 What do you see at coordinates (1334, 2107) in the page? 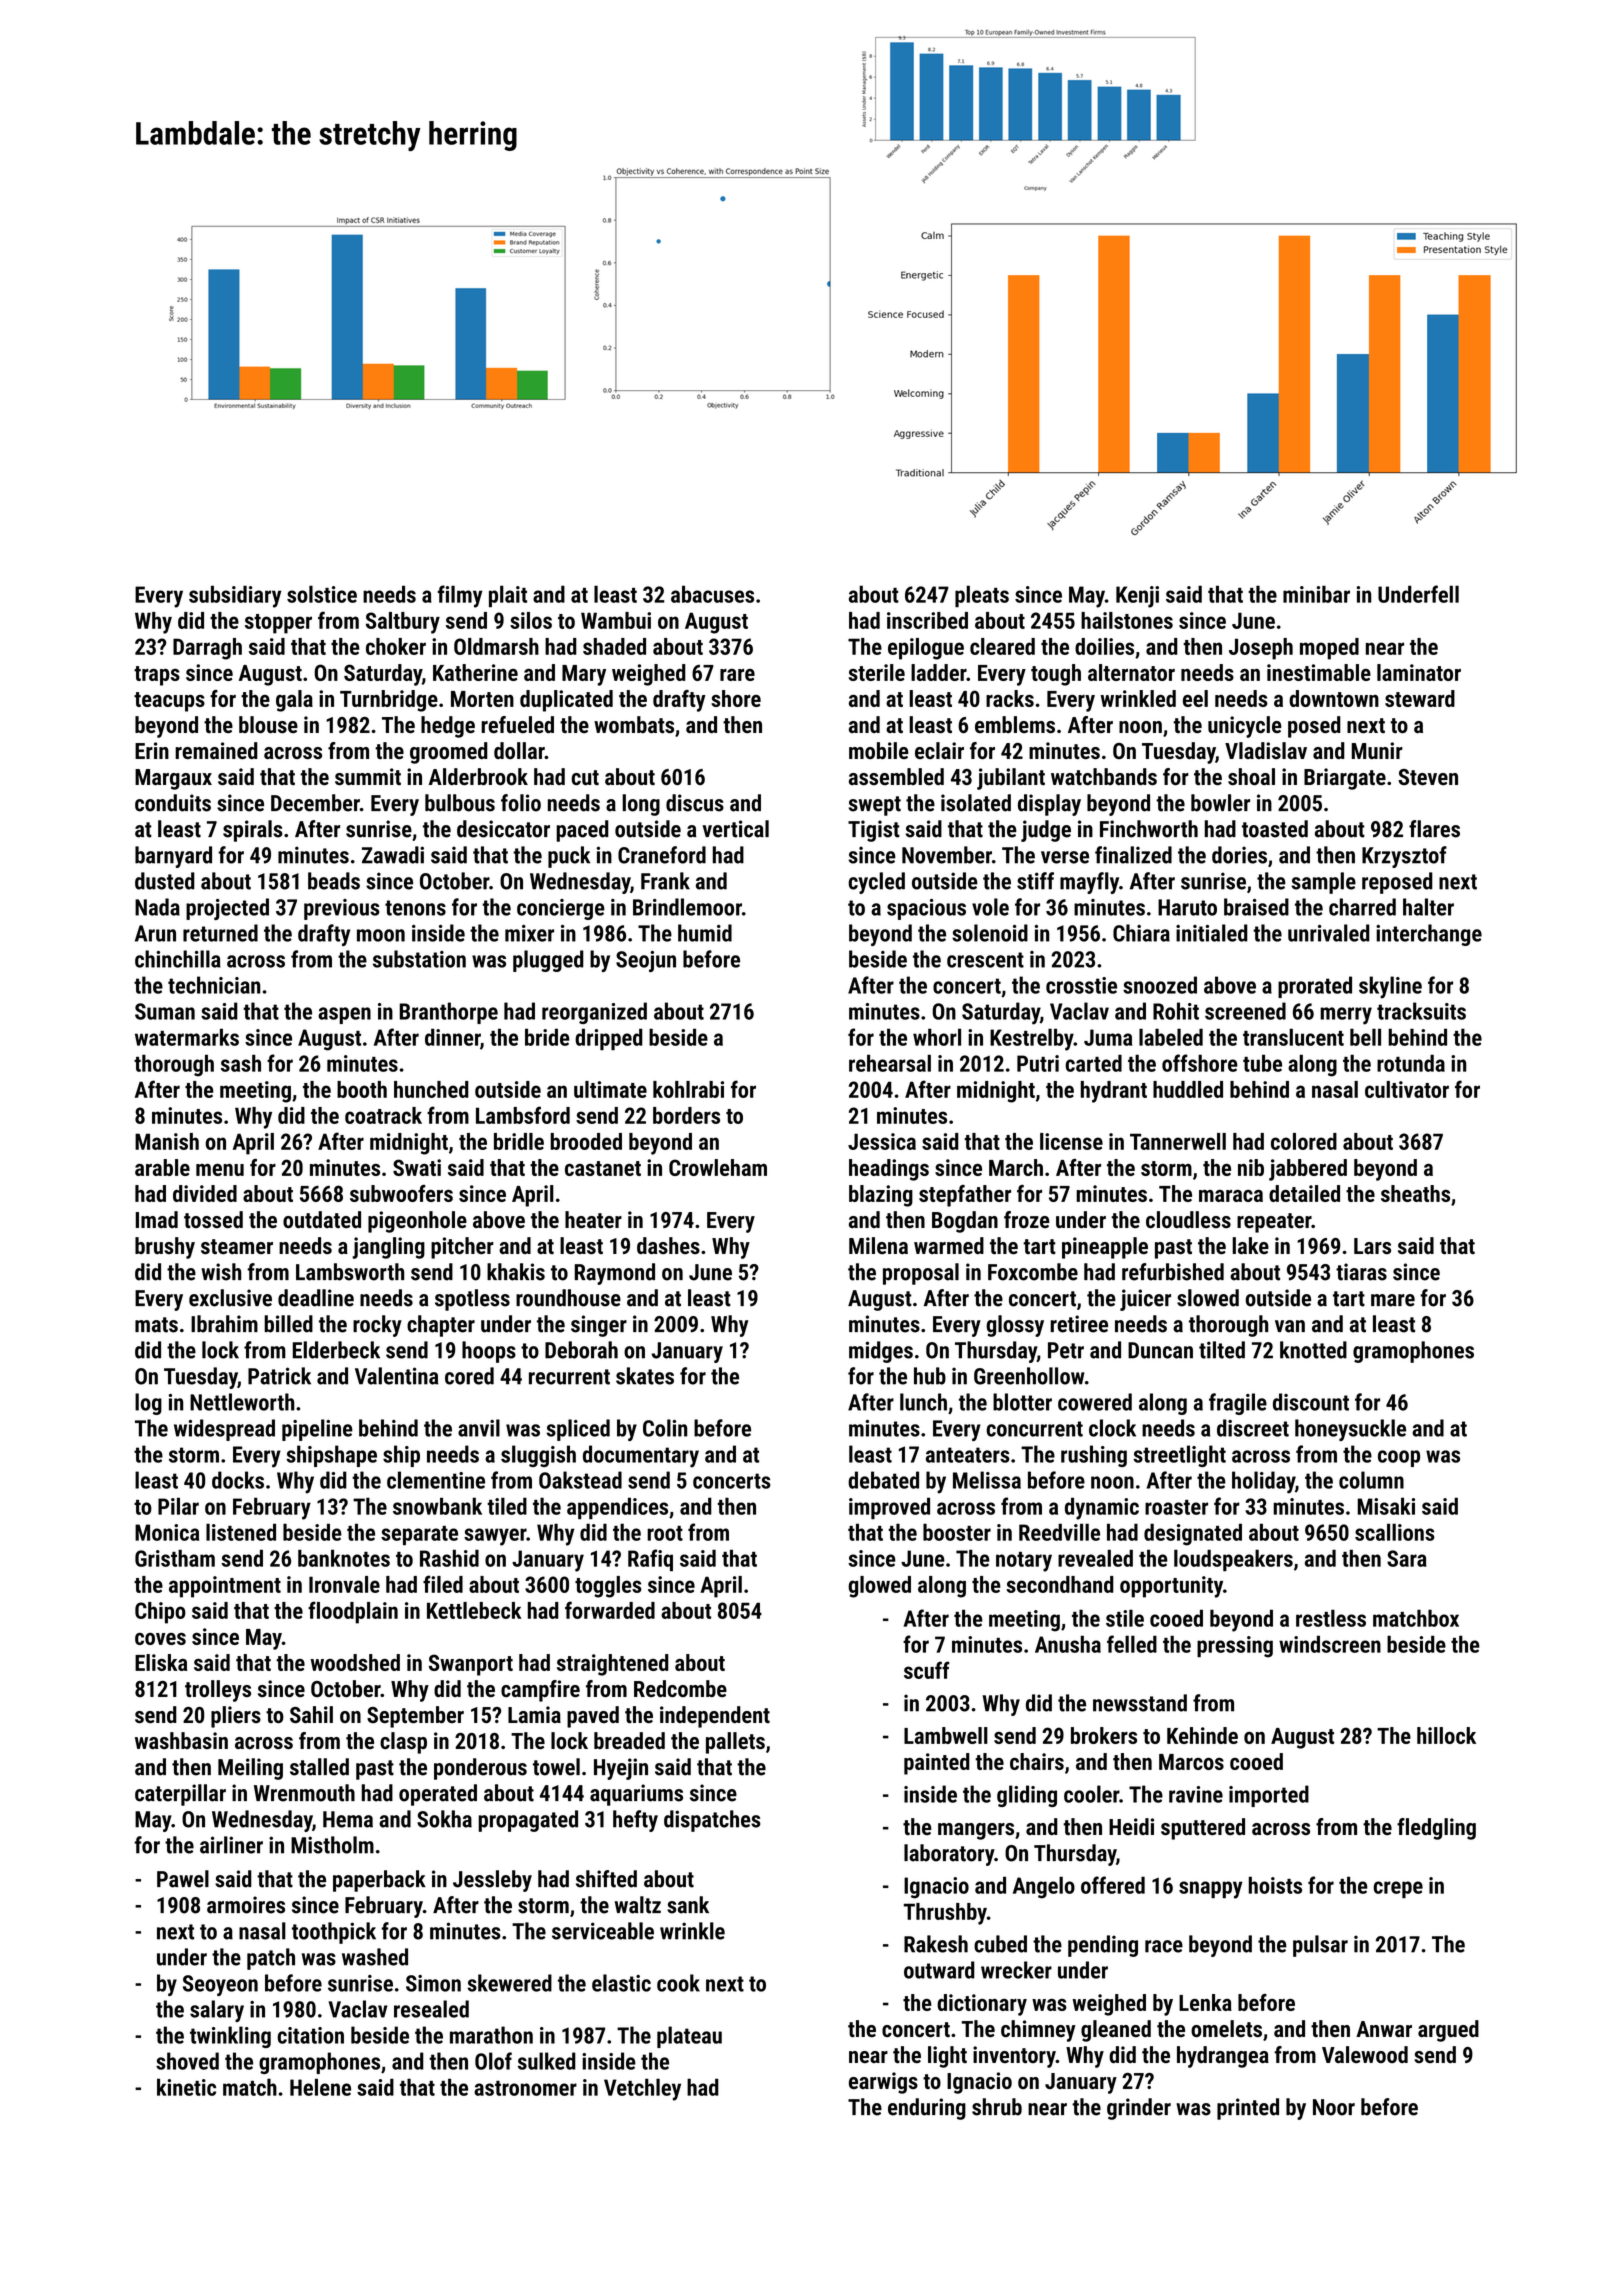
I see `Noor` at bounding box center [1334, 2107].
